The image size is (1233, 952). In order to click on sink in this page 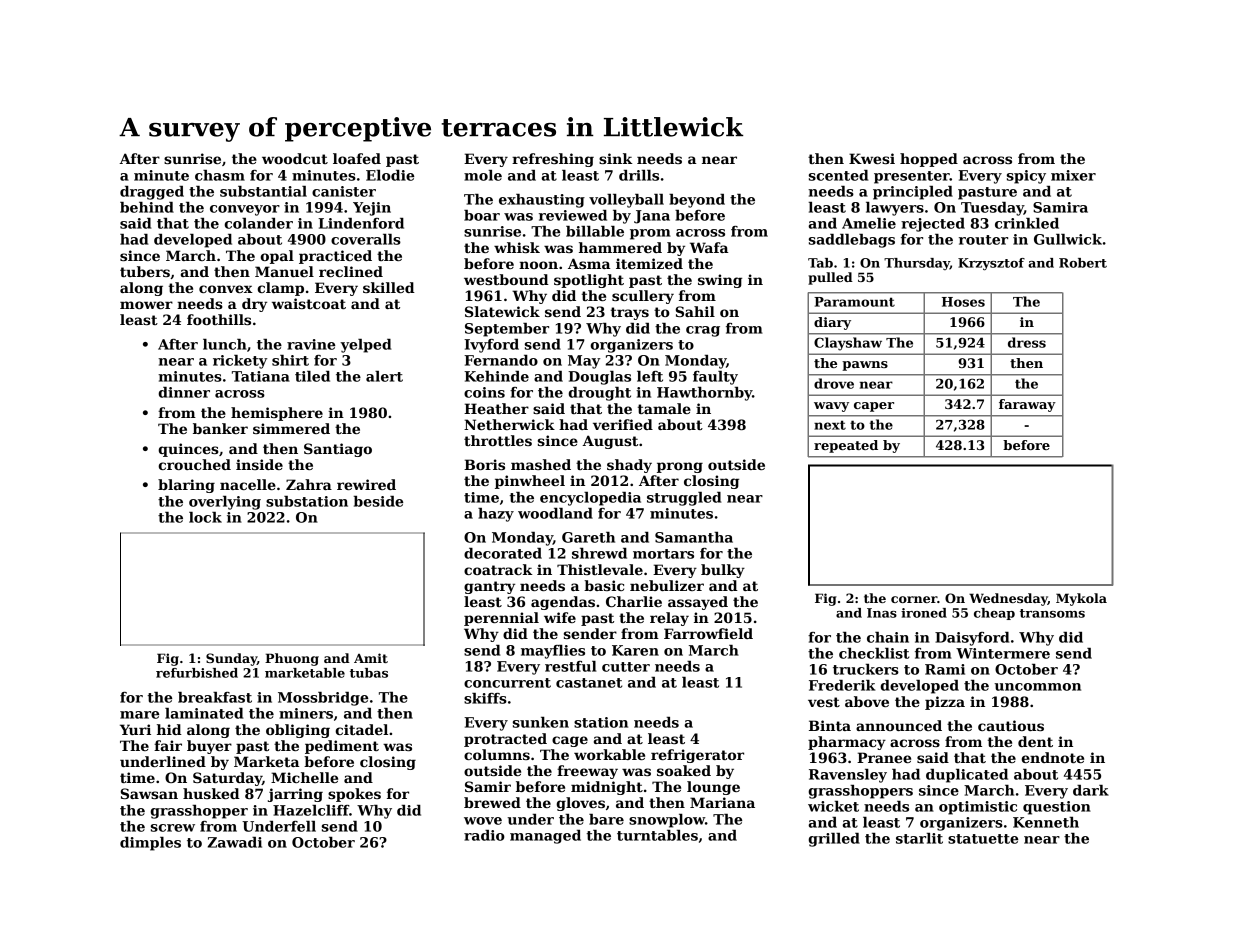, I will do `click(616, 158)`.
